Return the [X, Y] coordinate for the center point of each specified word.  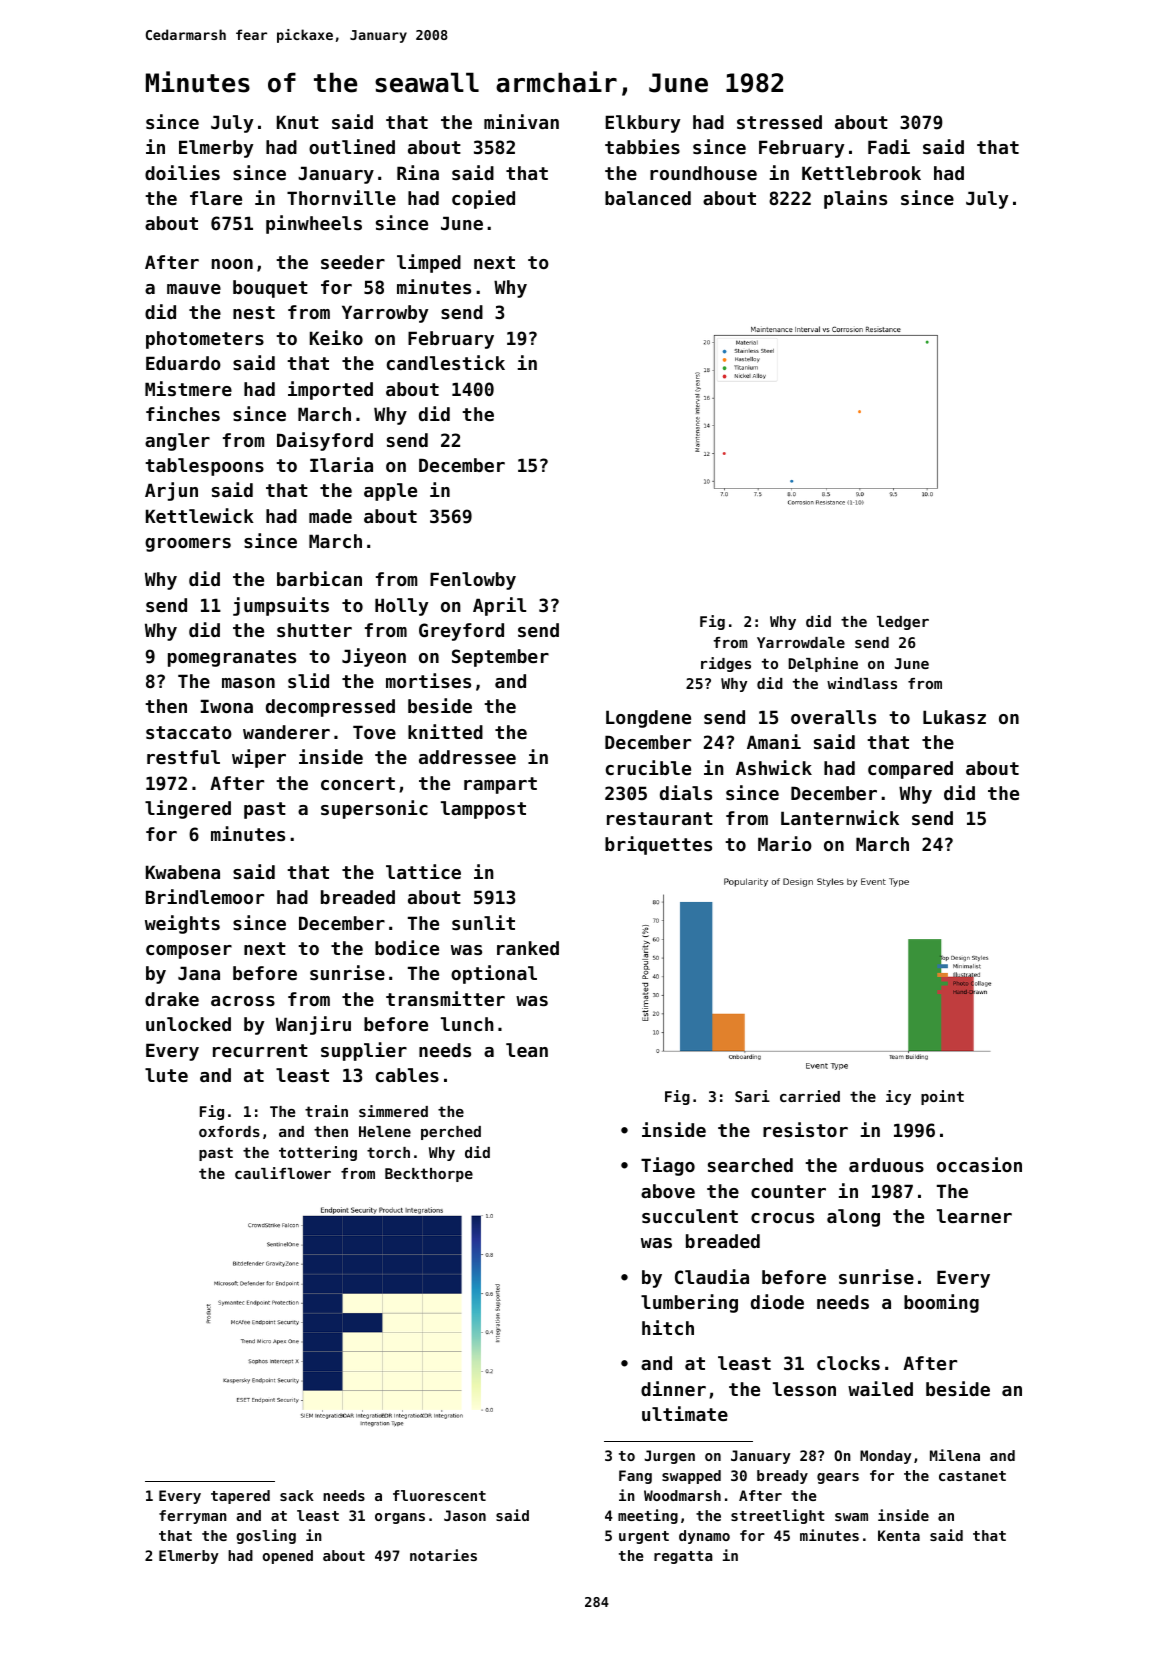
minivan [521, 121]
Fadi [889, 146]
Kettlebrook [861, 173]
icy [898, 1097]
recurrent [260, 1050]
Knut [298, 122]
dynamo [704, 1537]
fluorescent [439, 1495]
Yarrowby [385, 314]
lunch [467, 1024]
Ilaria [341, 464]
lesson [804, 1389]
